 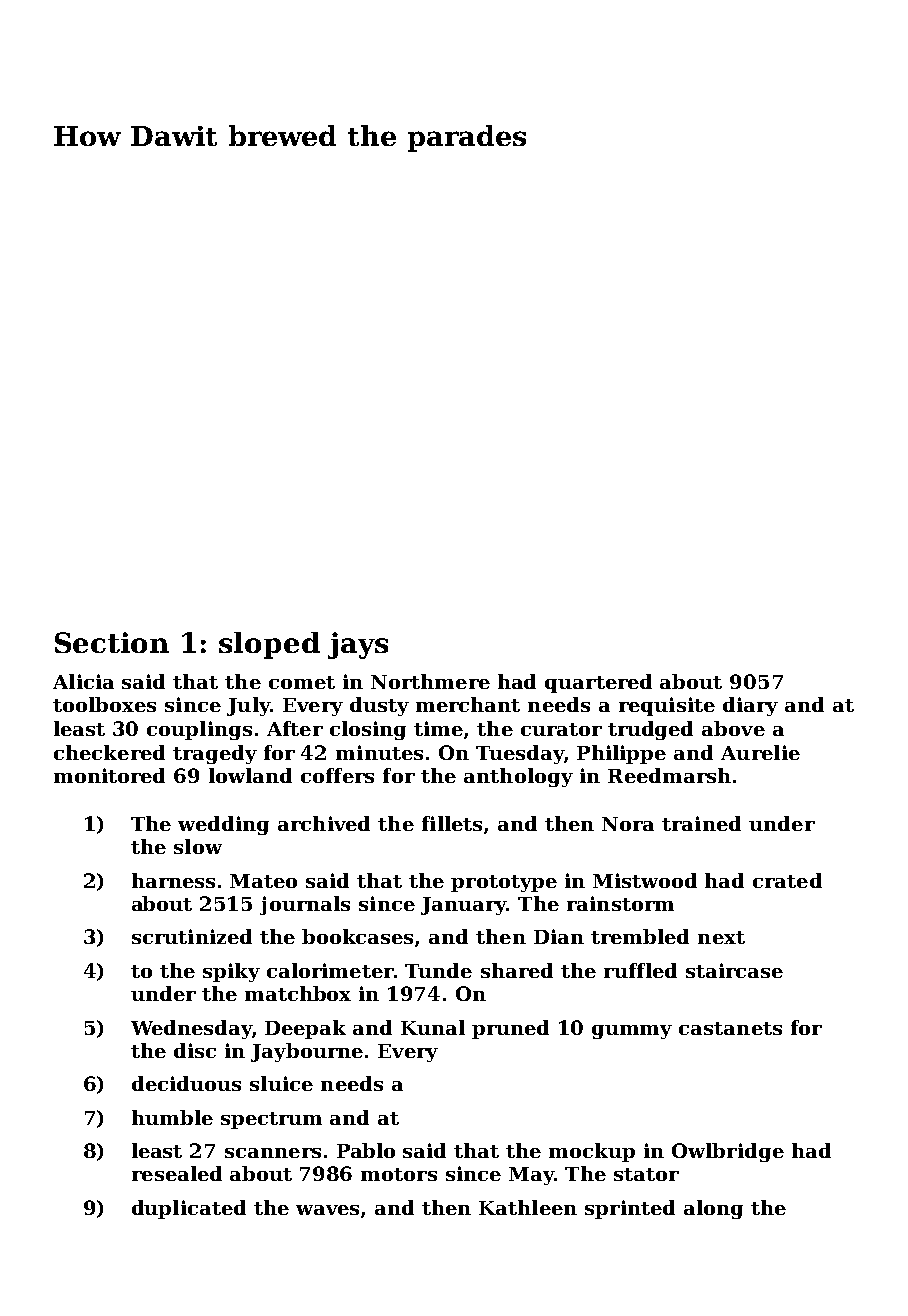 What do you see at coordinates (733, 728) in the screenshot?
I see `above` at bounding box center [733, 728].
